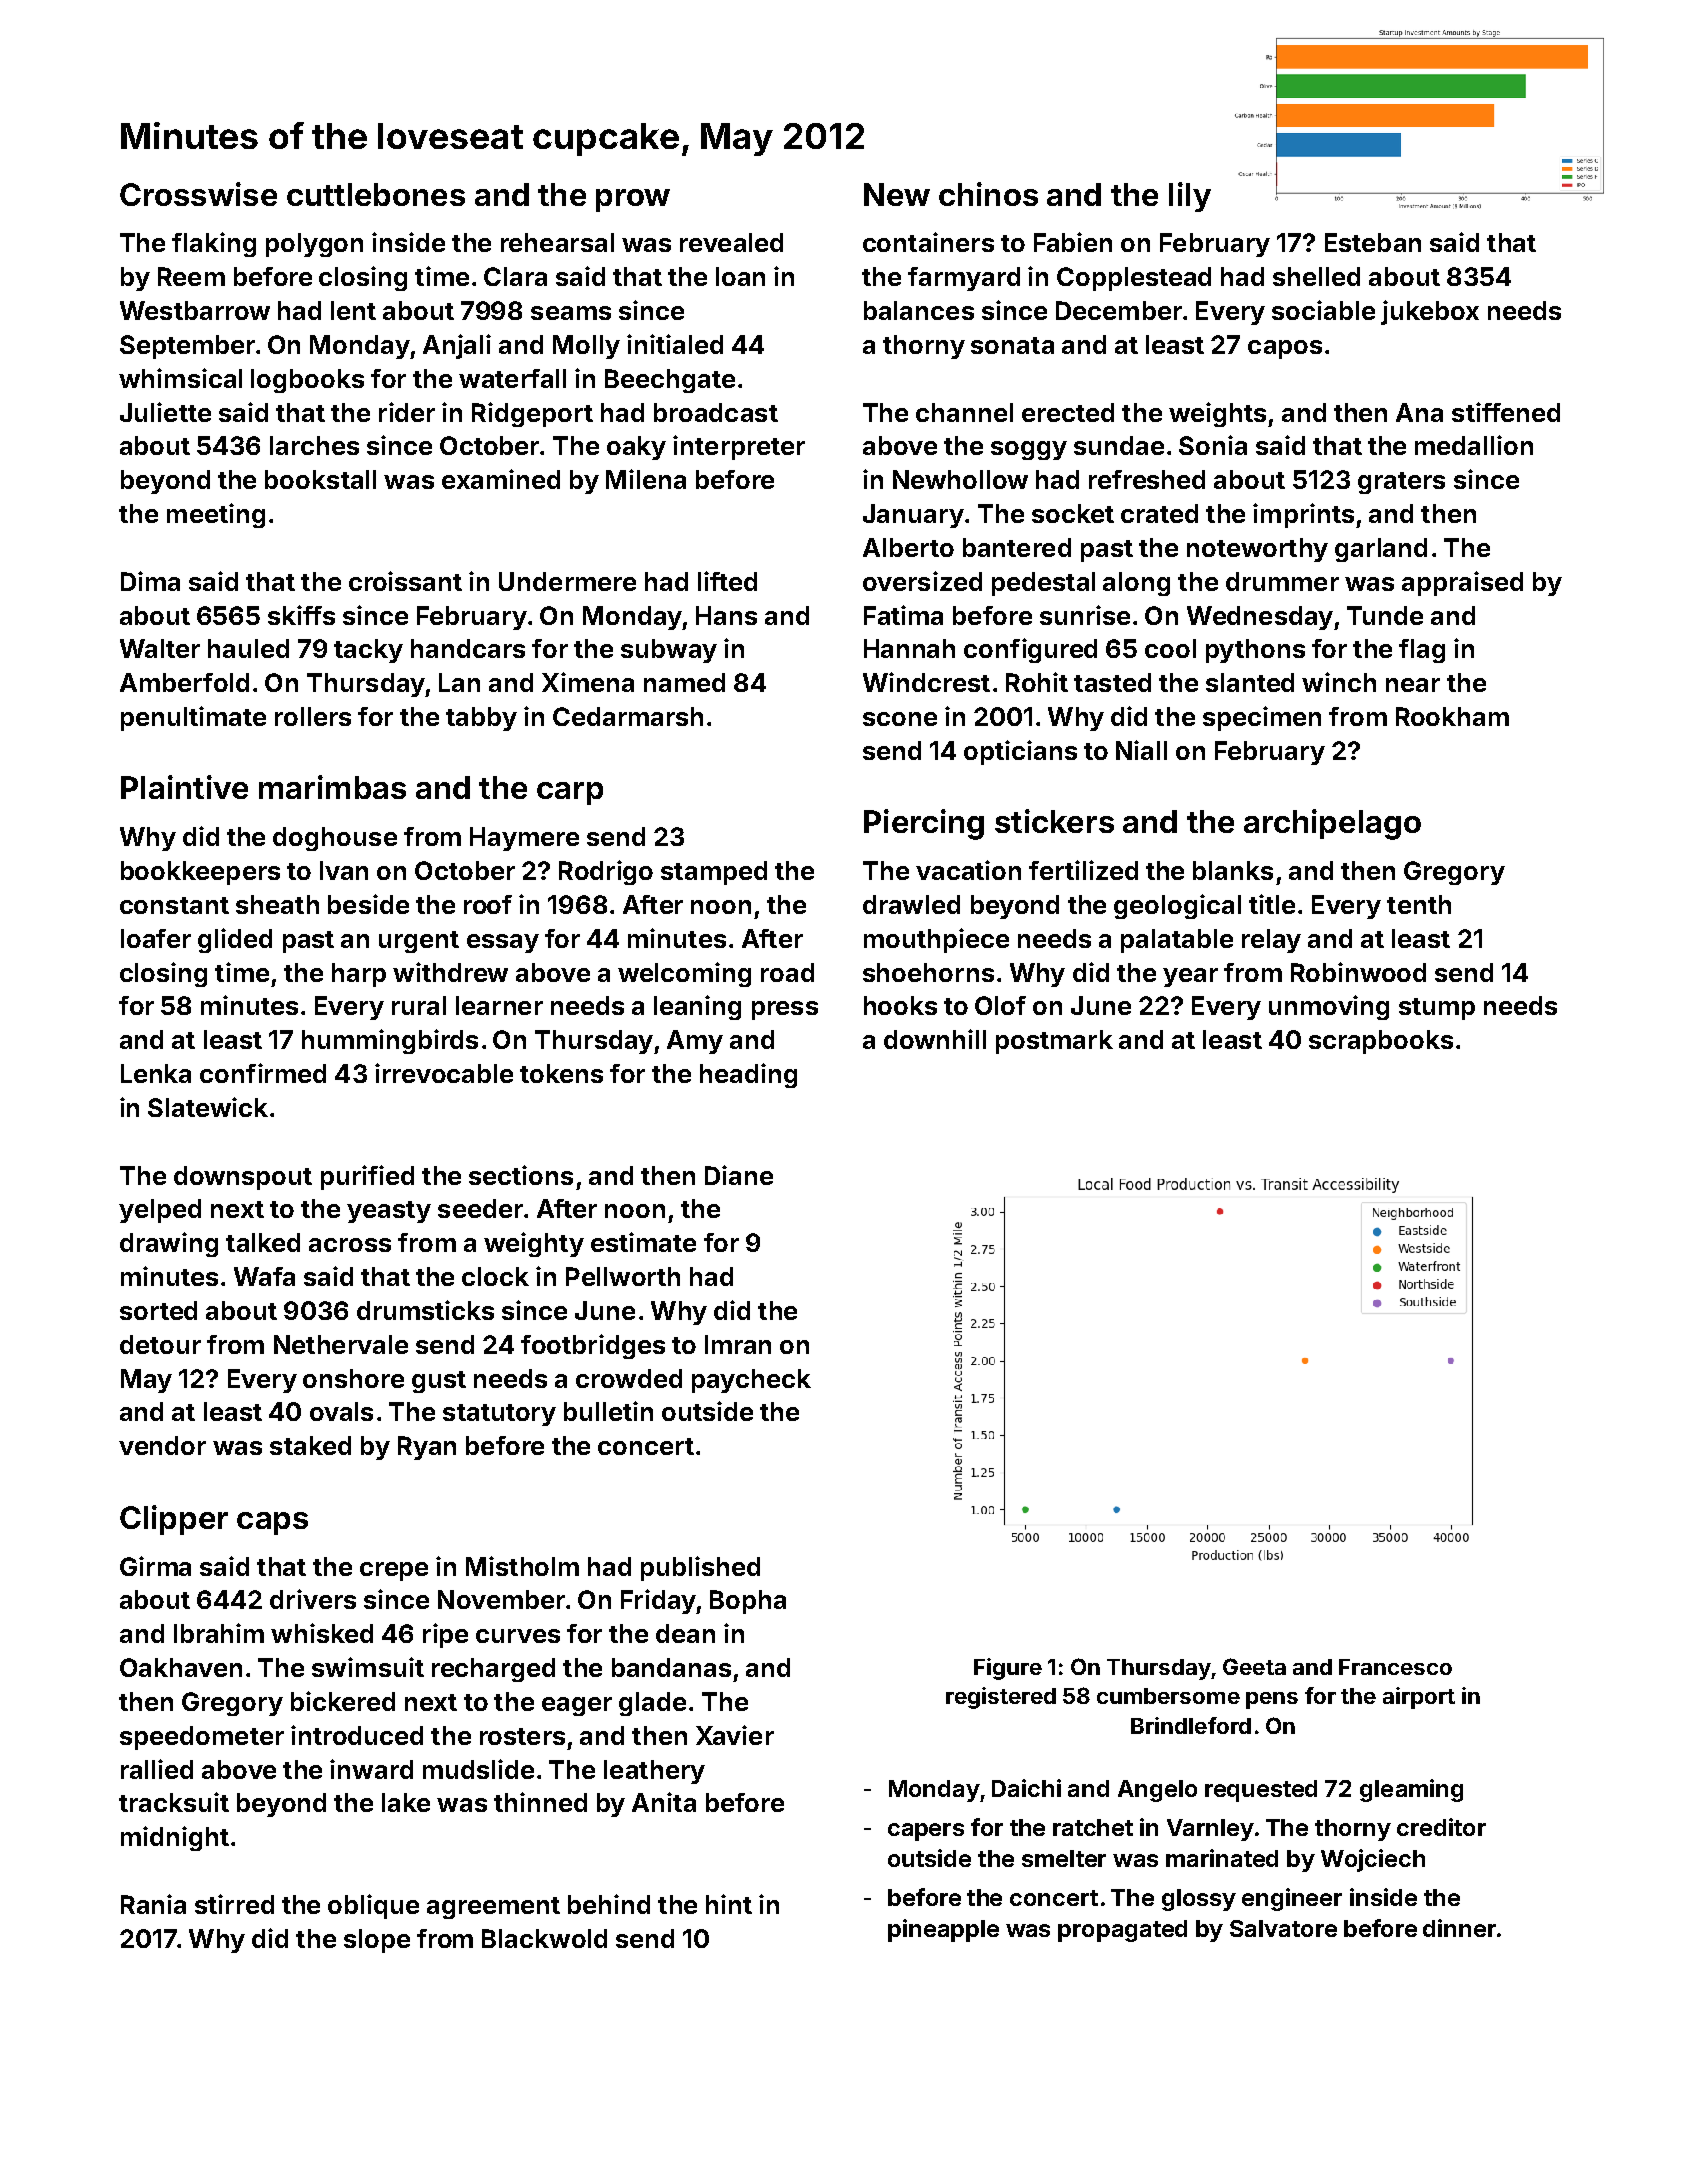  I want to click on gleaming, so click(1411, 1790).
